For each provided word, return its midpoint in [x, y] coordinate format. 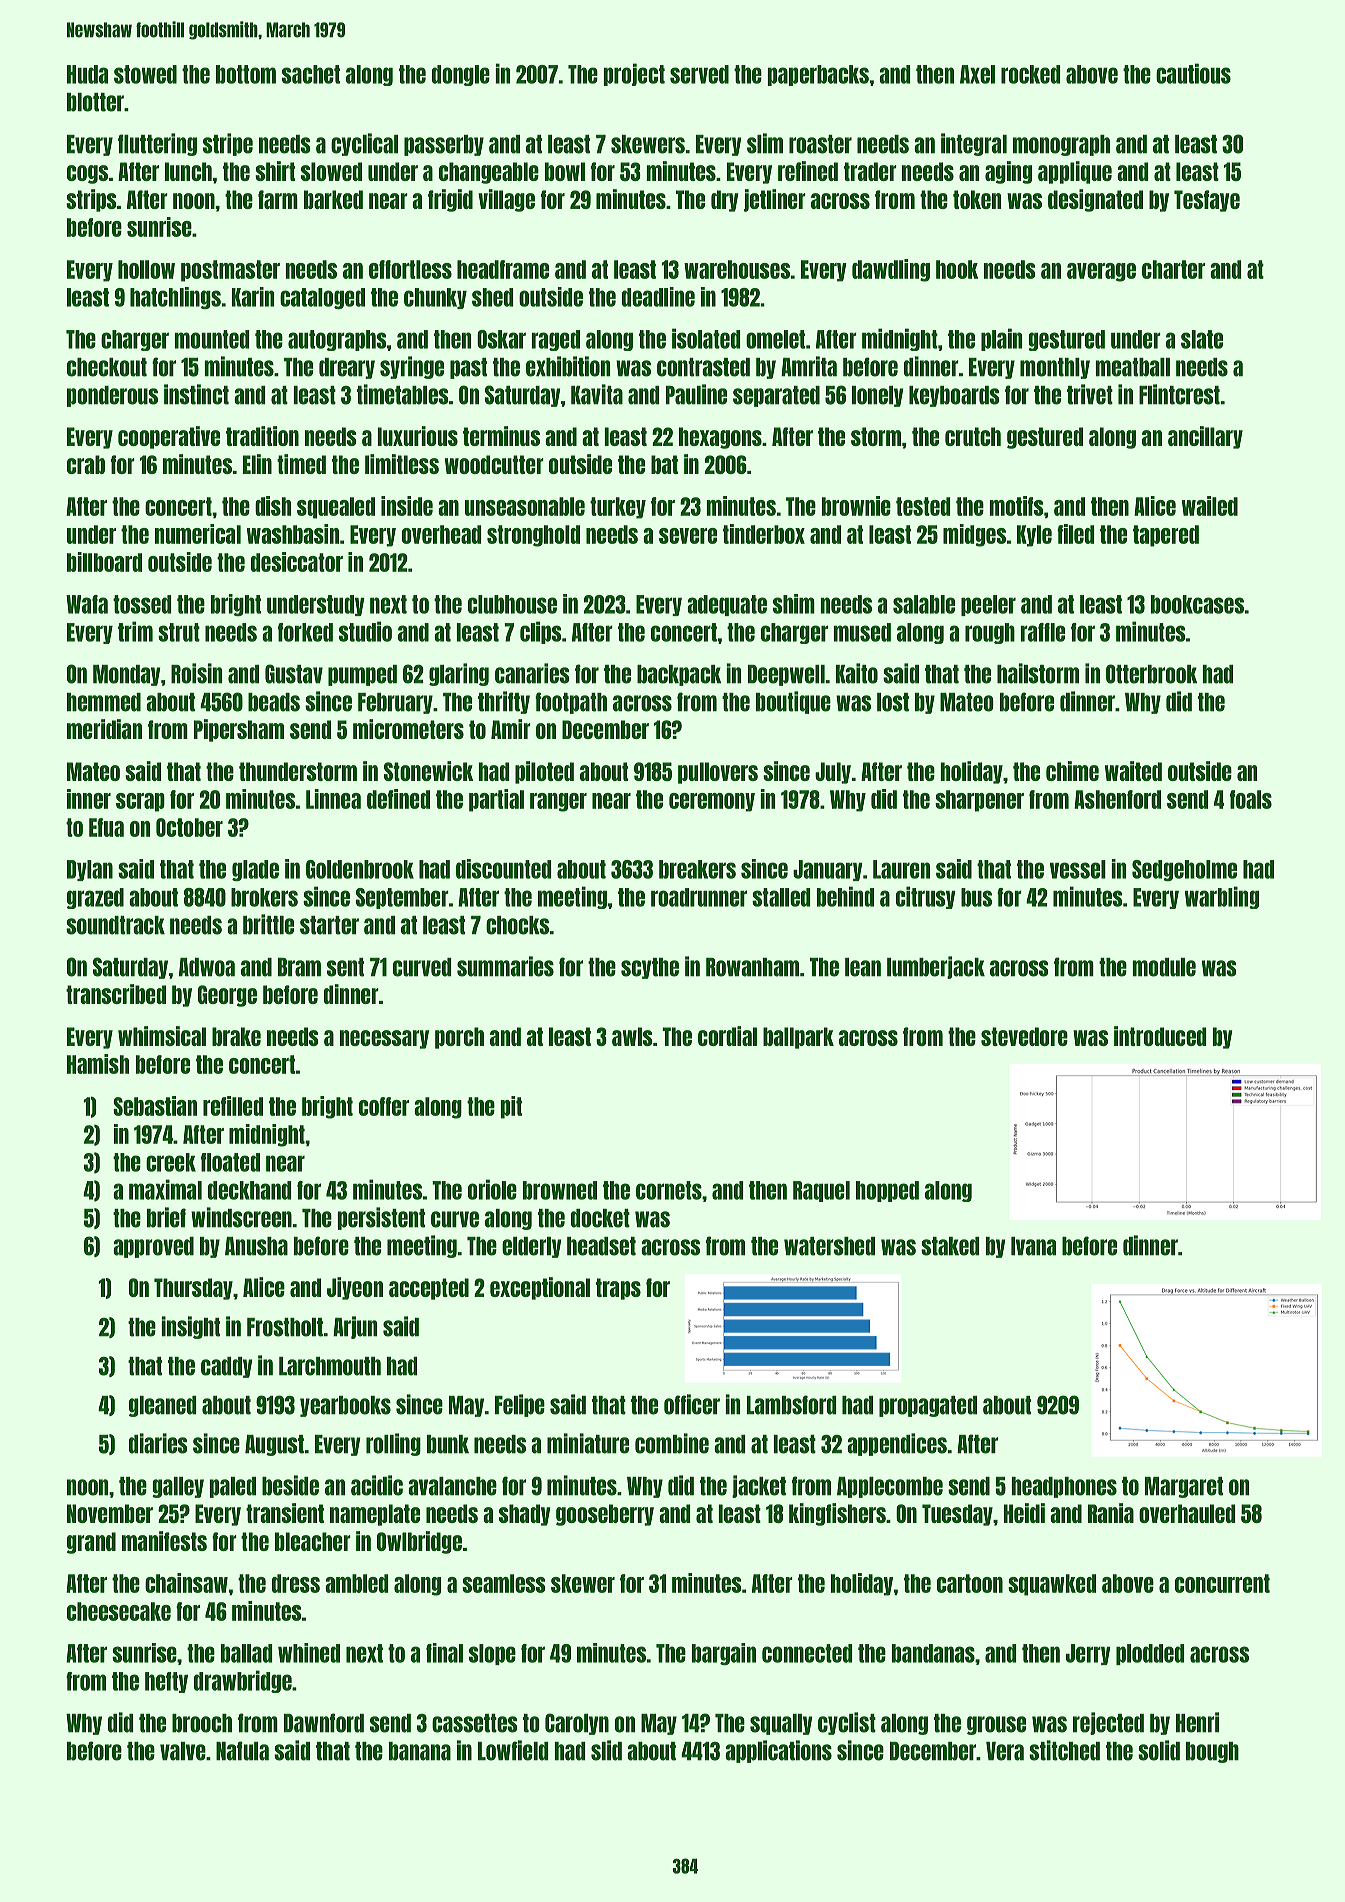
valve [183, 1751]
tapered [1166, 536]
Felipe [520, 1405]
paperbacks [818, 75]
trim [135, 631]
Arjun [355, 1327]
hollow [146, 269]
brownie [856, 506]
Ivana [1033, 1246]
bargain [724, 1654]
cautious [1193, 73]
